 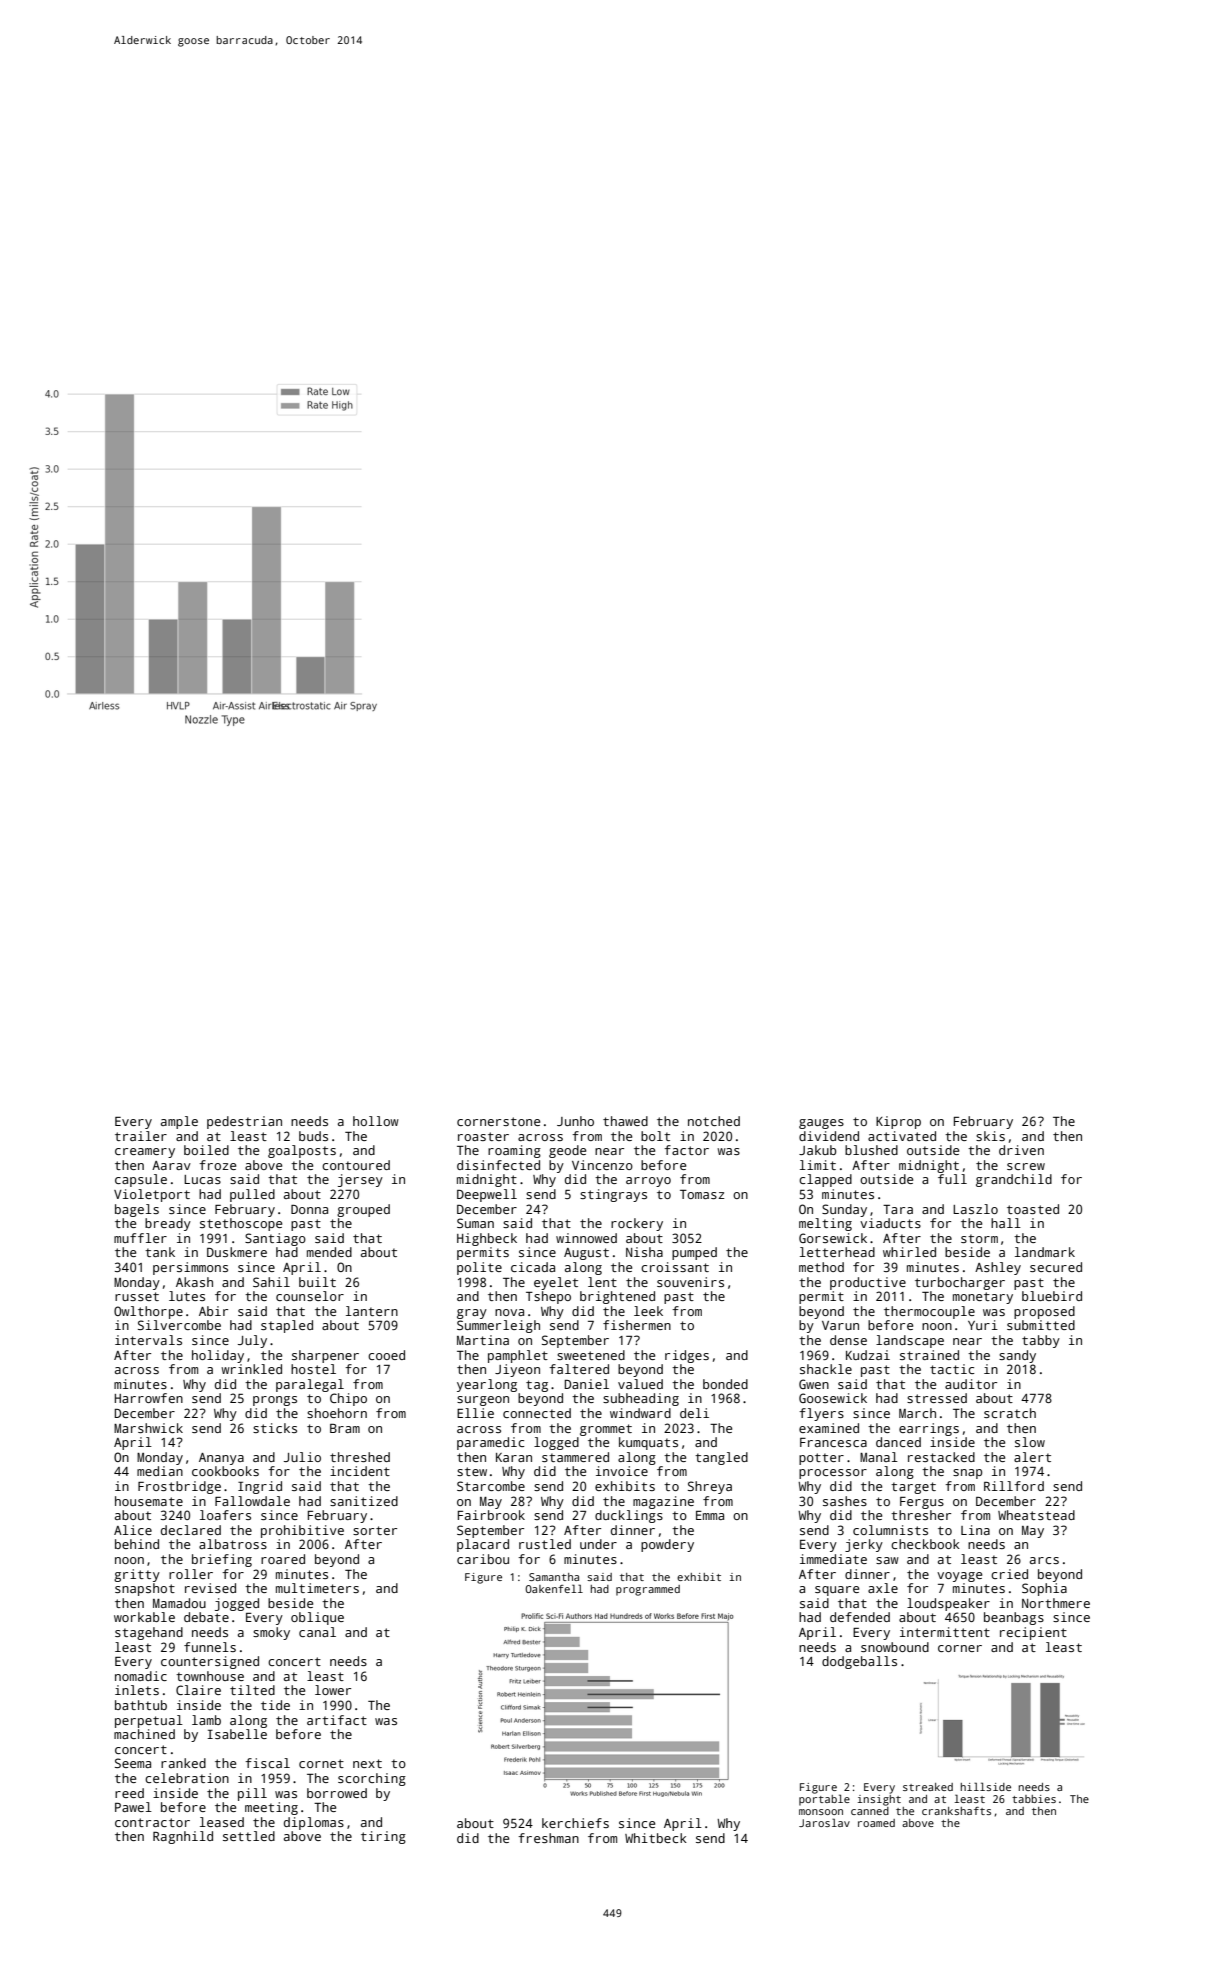 What do you see at coordinates (367, 1763) in the screenshot?
I see `next` at bounding box center [367, 1763].
